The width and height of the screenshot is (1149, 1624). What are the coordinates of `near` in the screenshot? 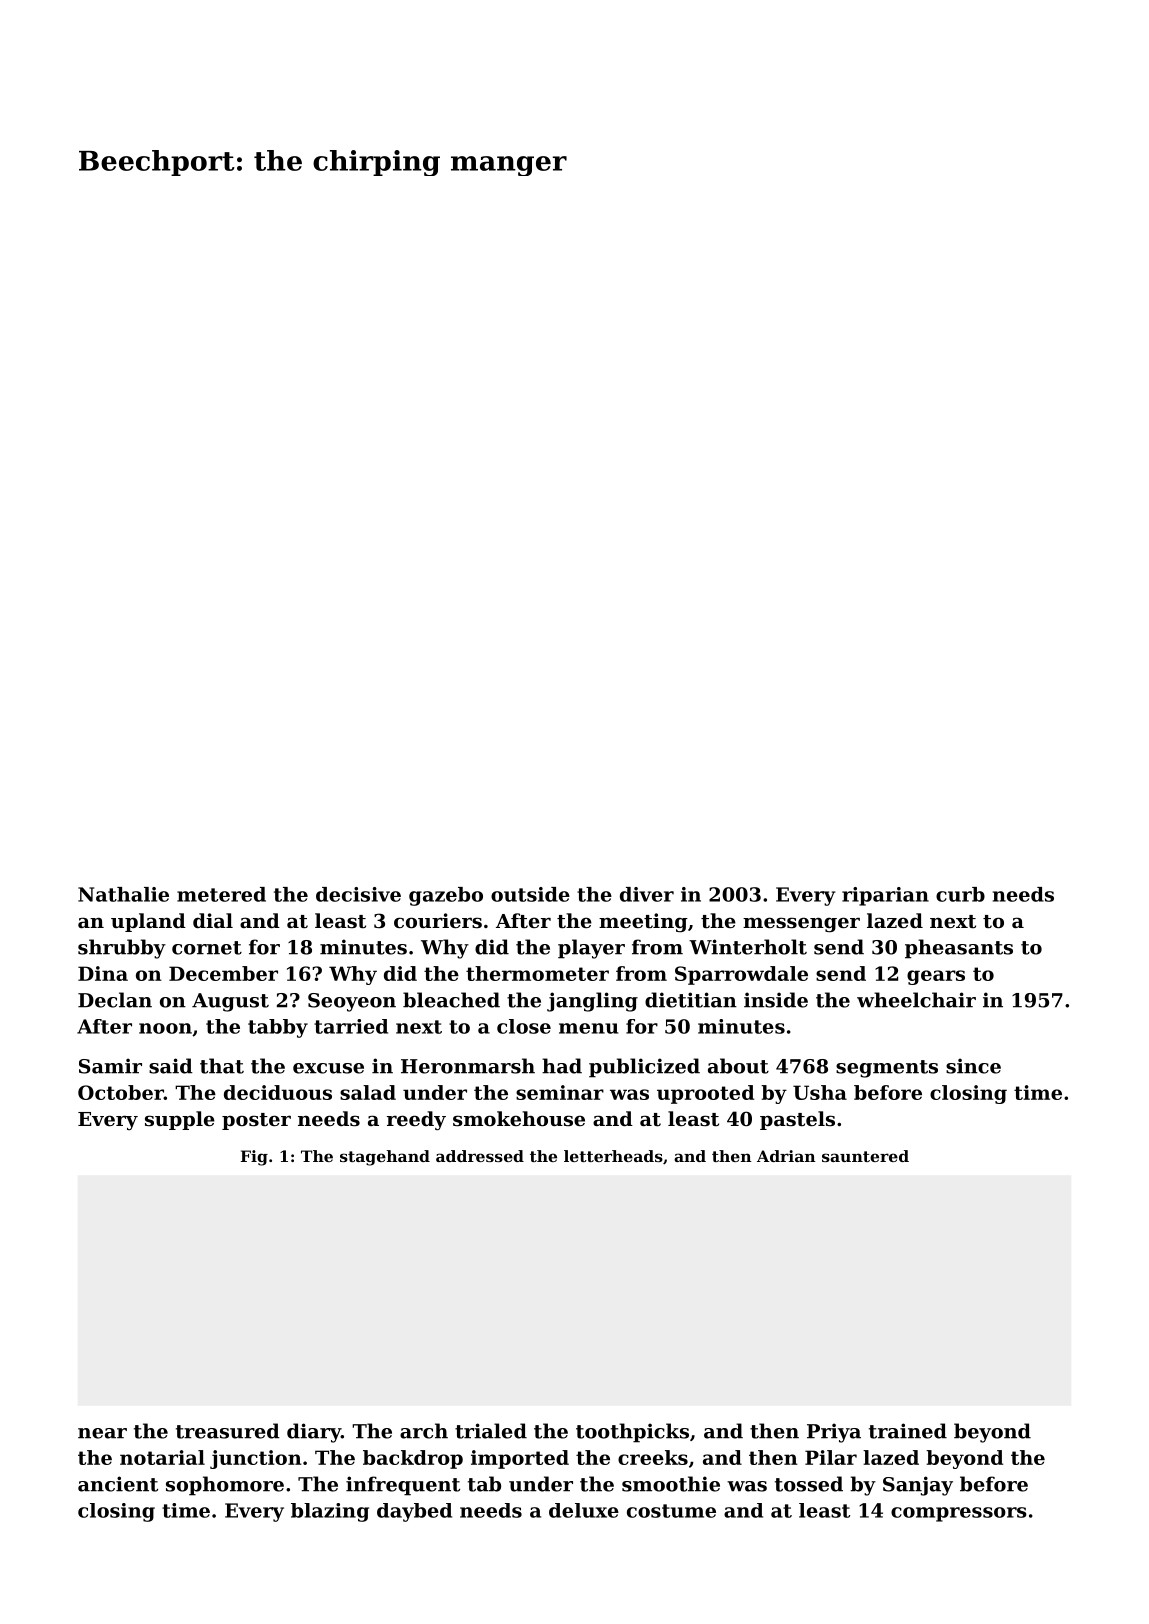 It's located at (102, 1433).
